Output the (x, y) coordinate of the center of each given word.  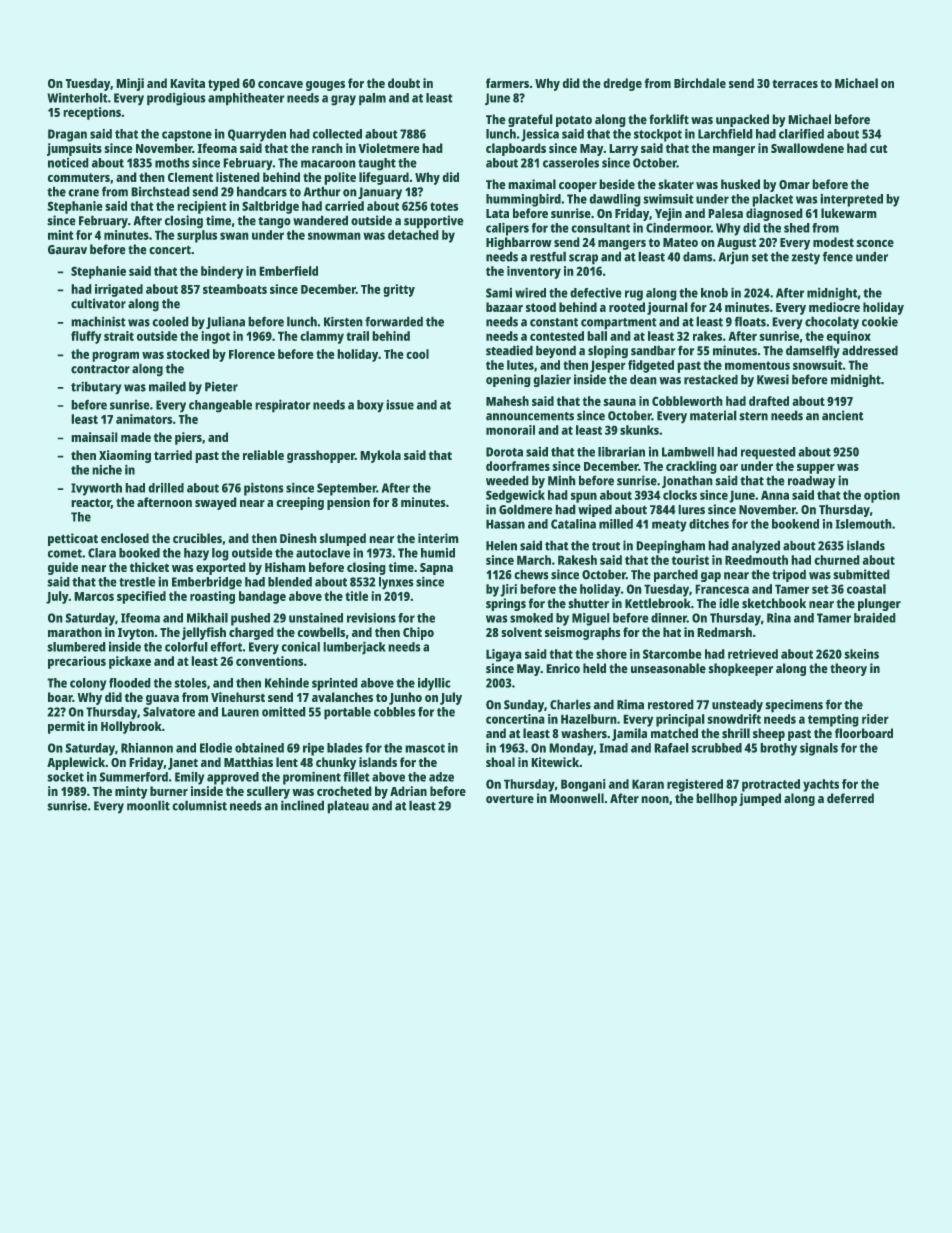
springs (506, 604)
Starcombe (672, 654)
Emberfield (288, 271)
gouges (325, 86)
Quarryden (257, 135)
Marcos (94, 596)
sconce (875, 243)
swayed (216, 503)
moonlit (148, 805)
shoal (500, 762)
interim (438, 538)
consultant (600, 228)
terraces (795, 83)
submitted (861, 574)
